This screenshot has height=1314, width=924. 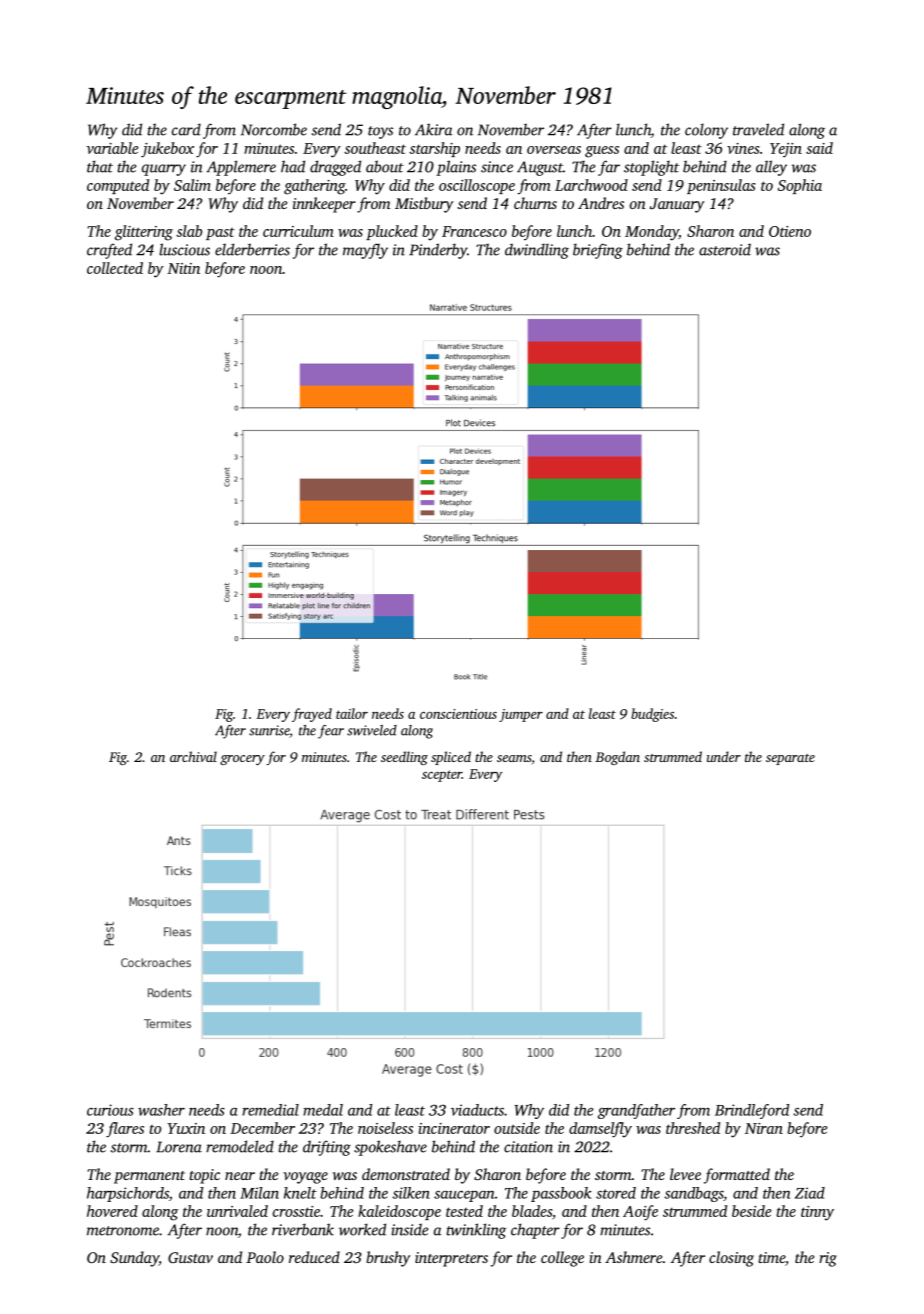 What do you see at coordinates (186, 129) in the screenshot?
I see `card` at bounding box center [186, 129].
